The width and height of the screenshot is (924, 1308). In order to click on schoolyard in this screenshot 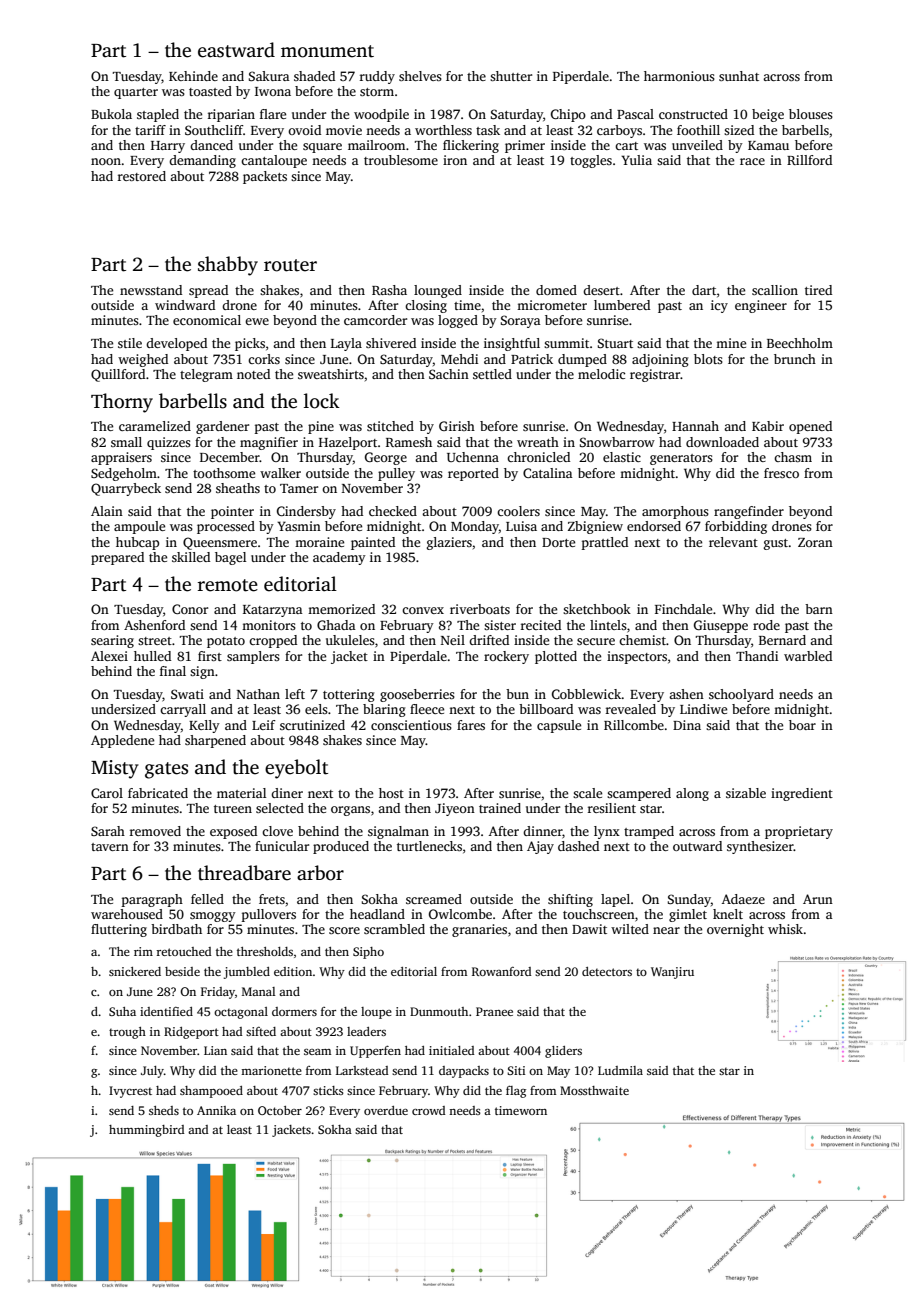, I will do `click(741, 695)`.
